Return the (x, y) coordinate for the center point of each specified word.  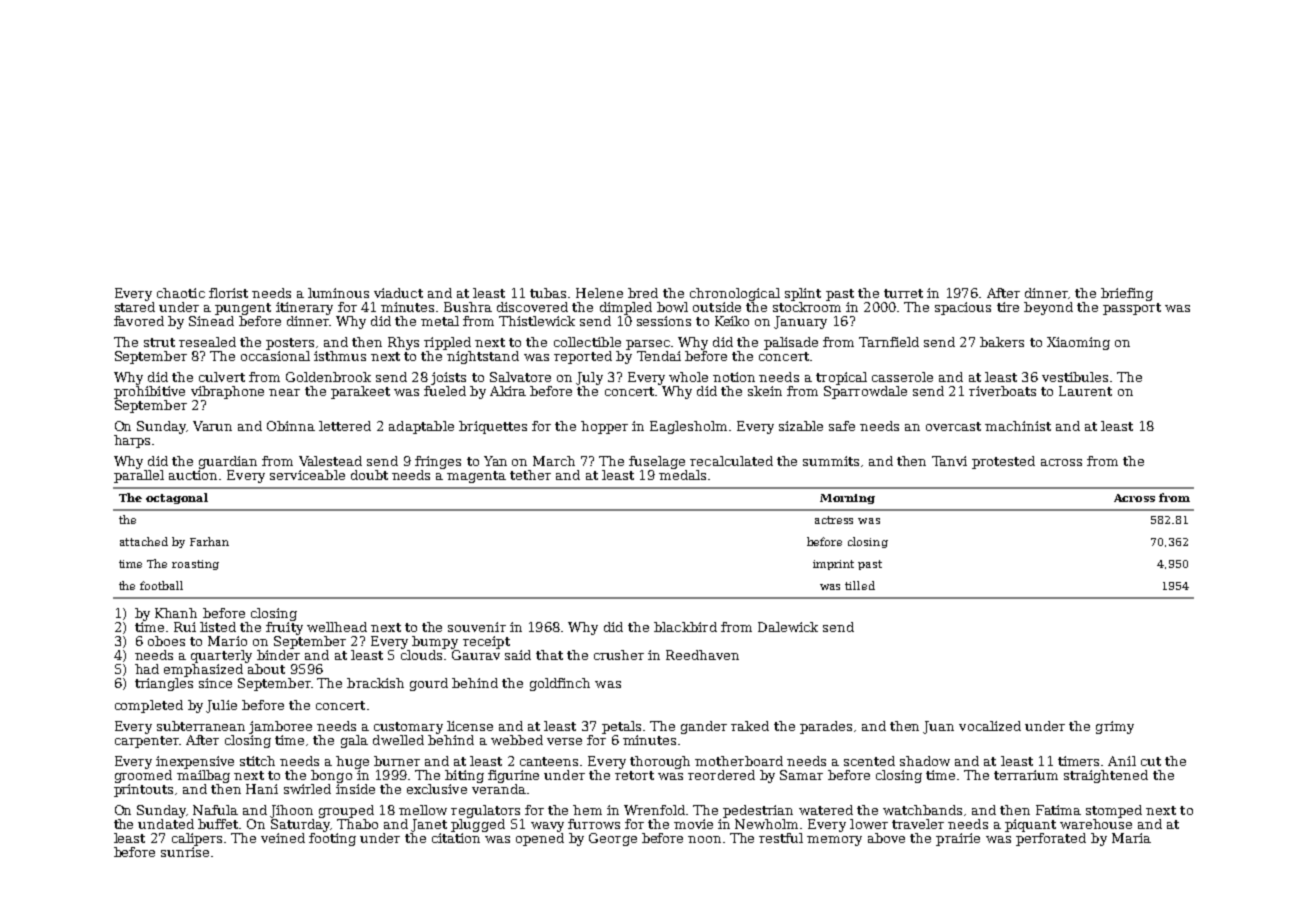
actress (834, 520)
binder (278, 655)
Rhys (403, 343)
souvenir (477, 627)
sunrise (185, 852)
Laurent (1085, 391)
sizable (801, 426)
